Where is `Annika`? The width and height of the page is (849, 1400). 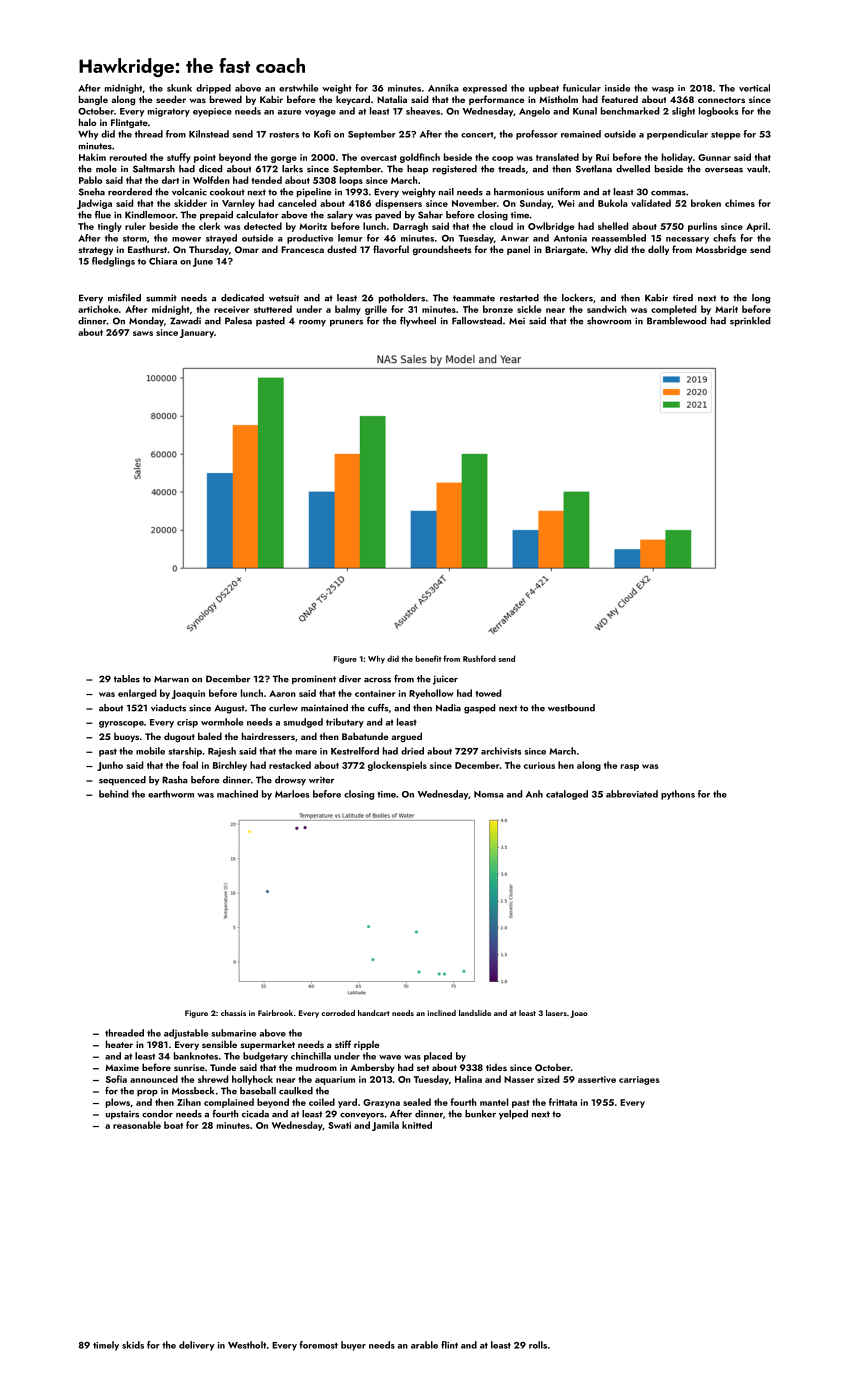 Annika is located at coordinates (443, 88).
